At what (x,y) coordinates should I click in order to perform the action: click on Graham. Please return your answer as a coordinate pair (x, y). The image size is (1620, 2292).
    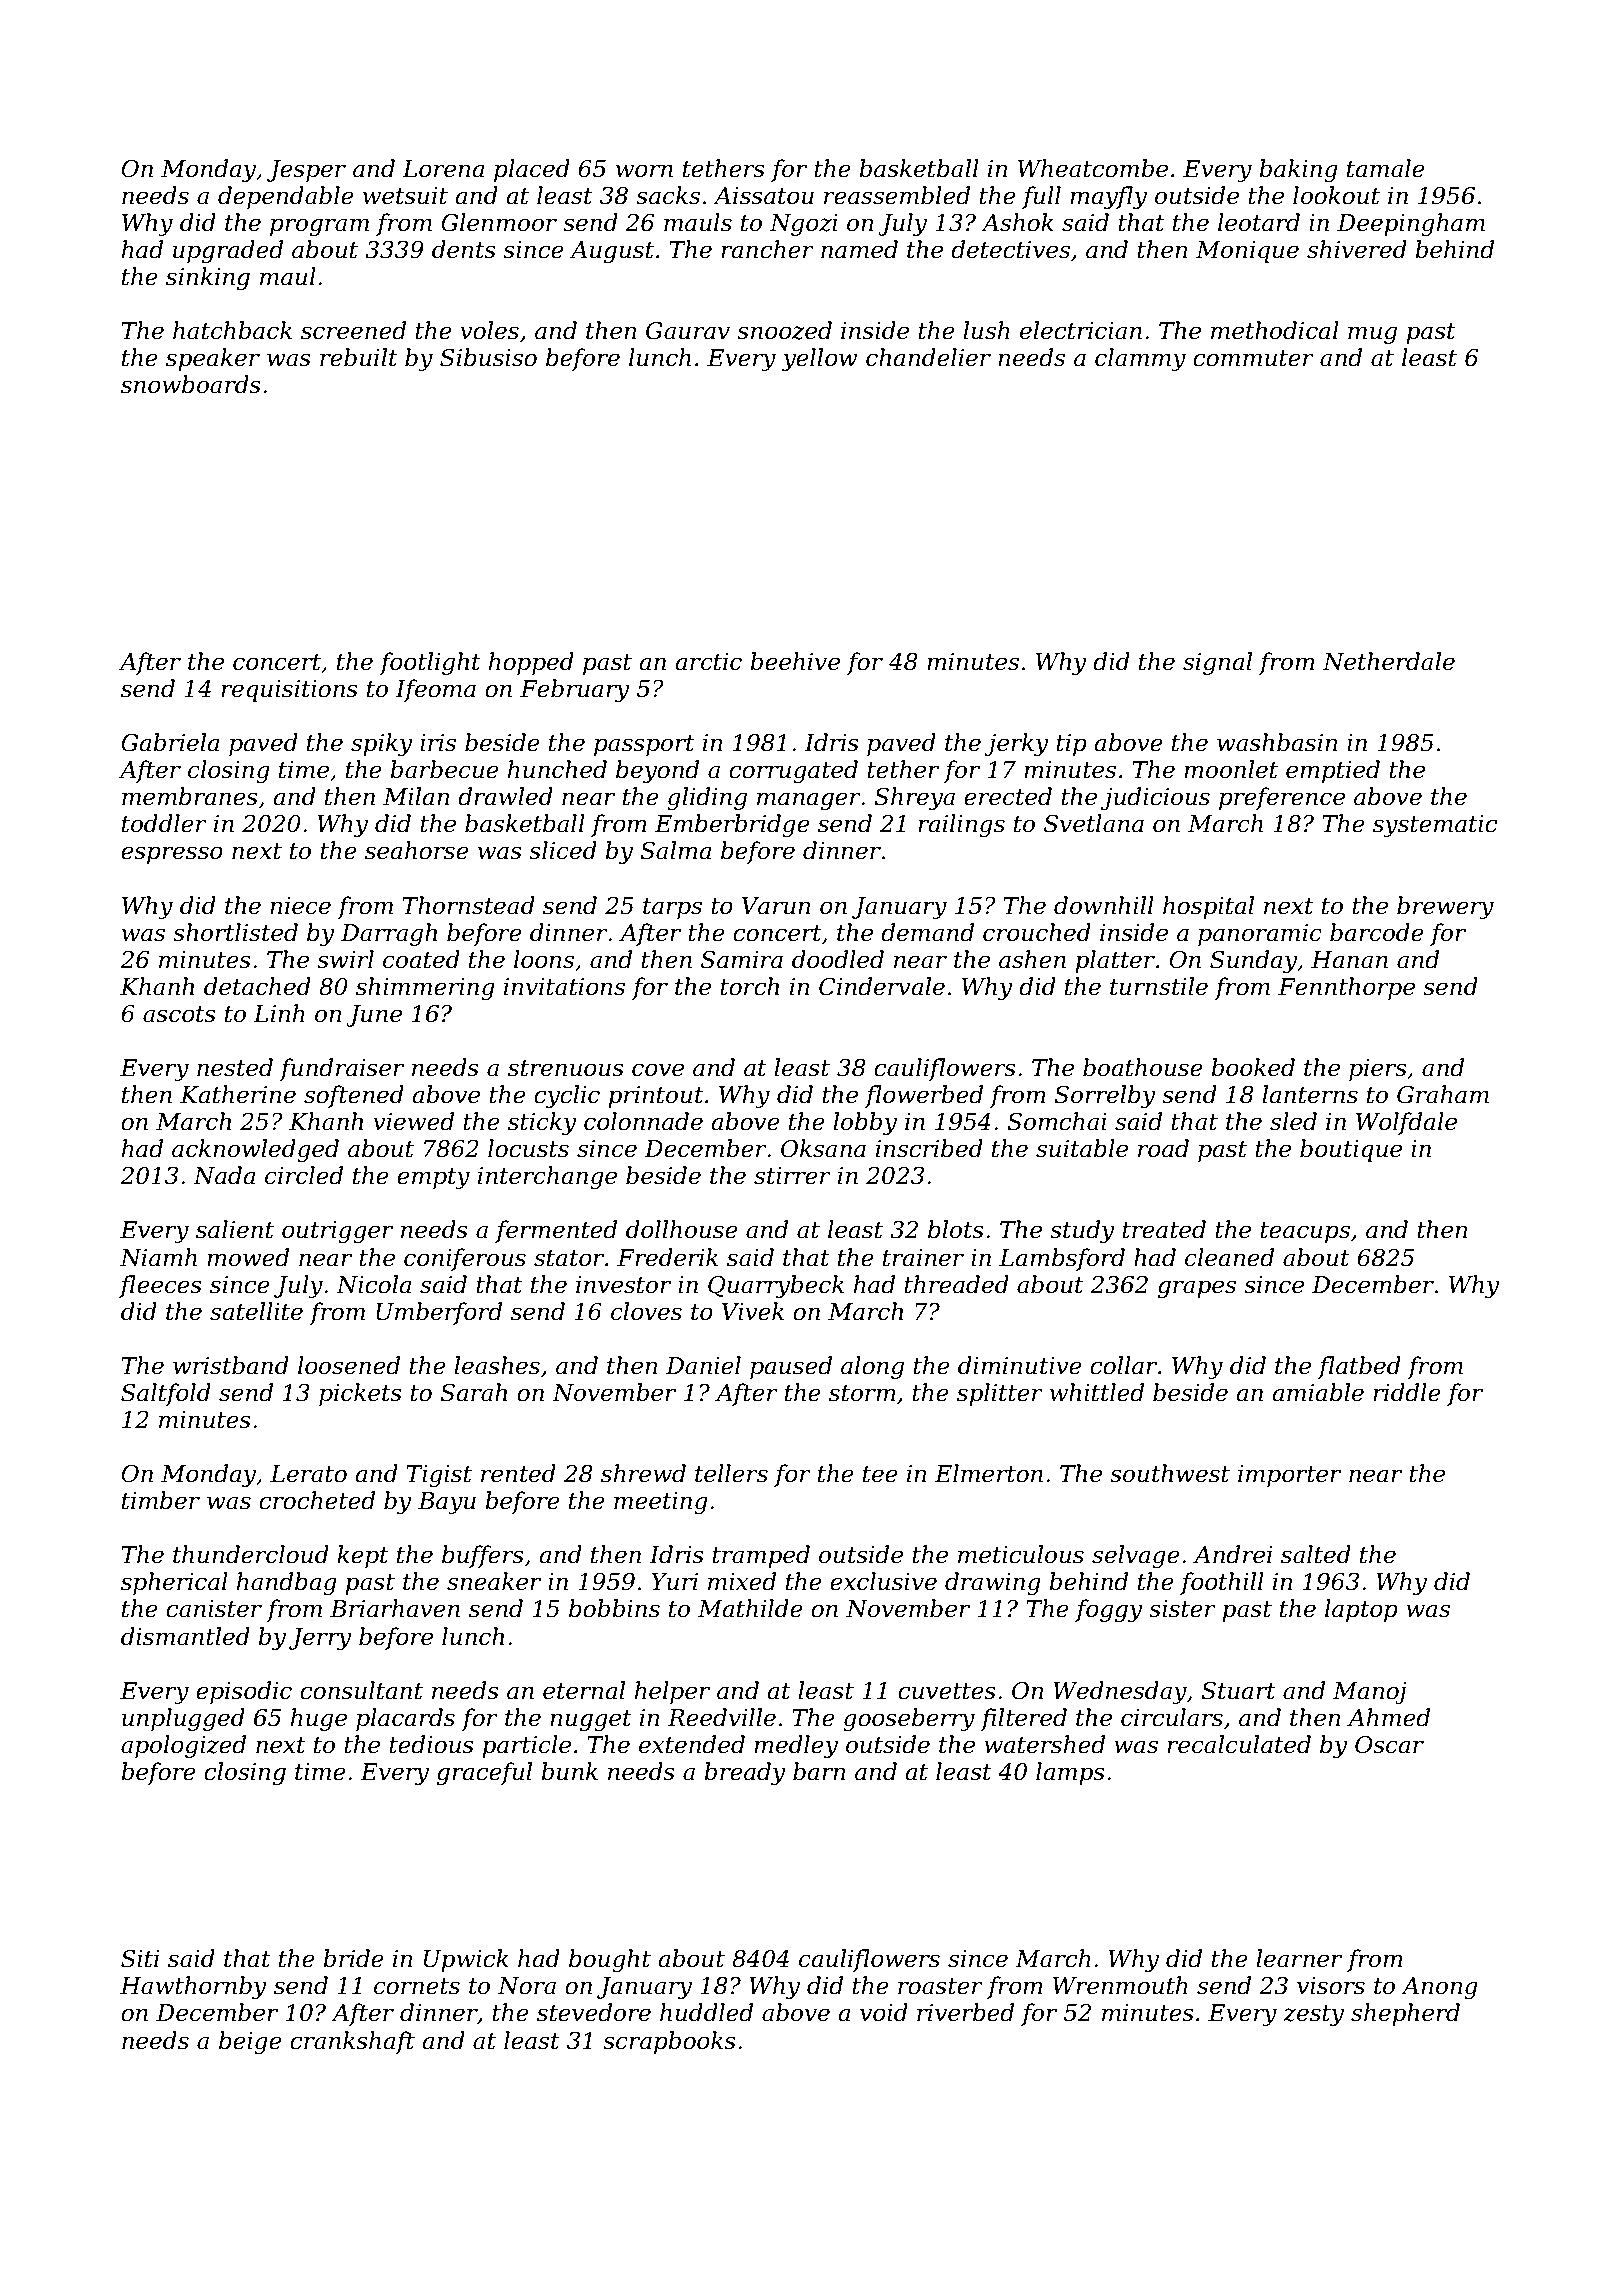
    Looking at the image, I should click on (1443, 1094).
